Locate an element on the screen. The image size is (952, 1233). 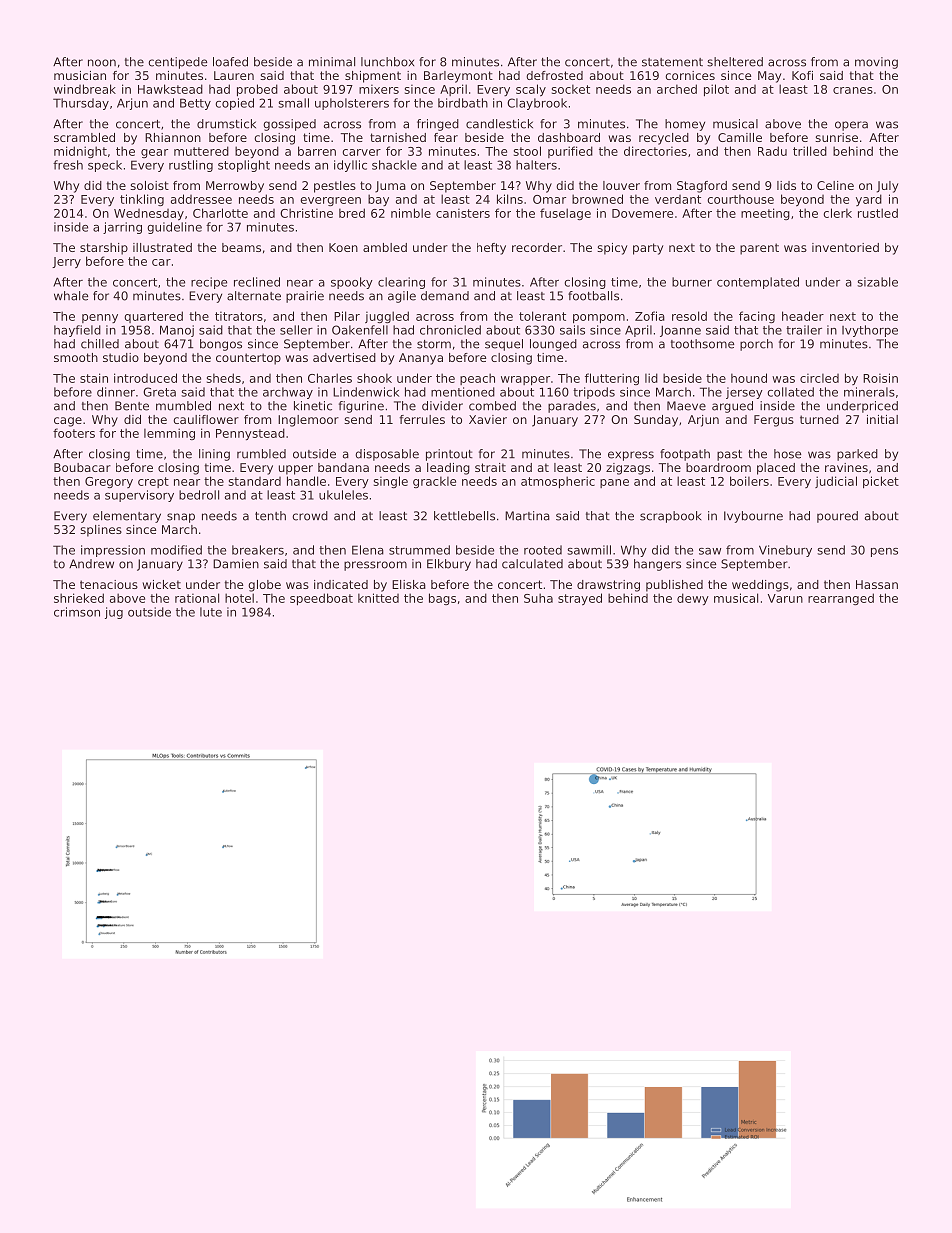
nimble is located at coordinates (411, 213).
